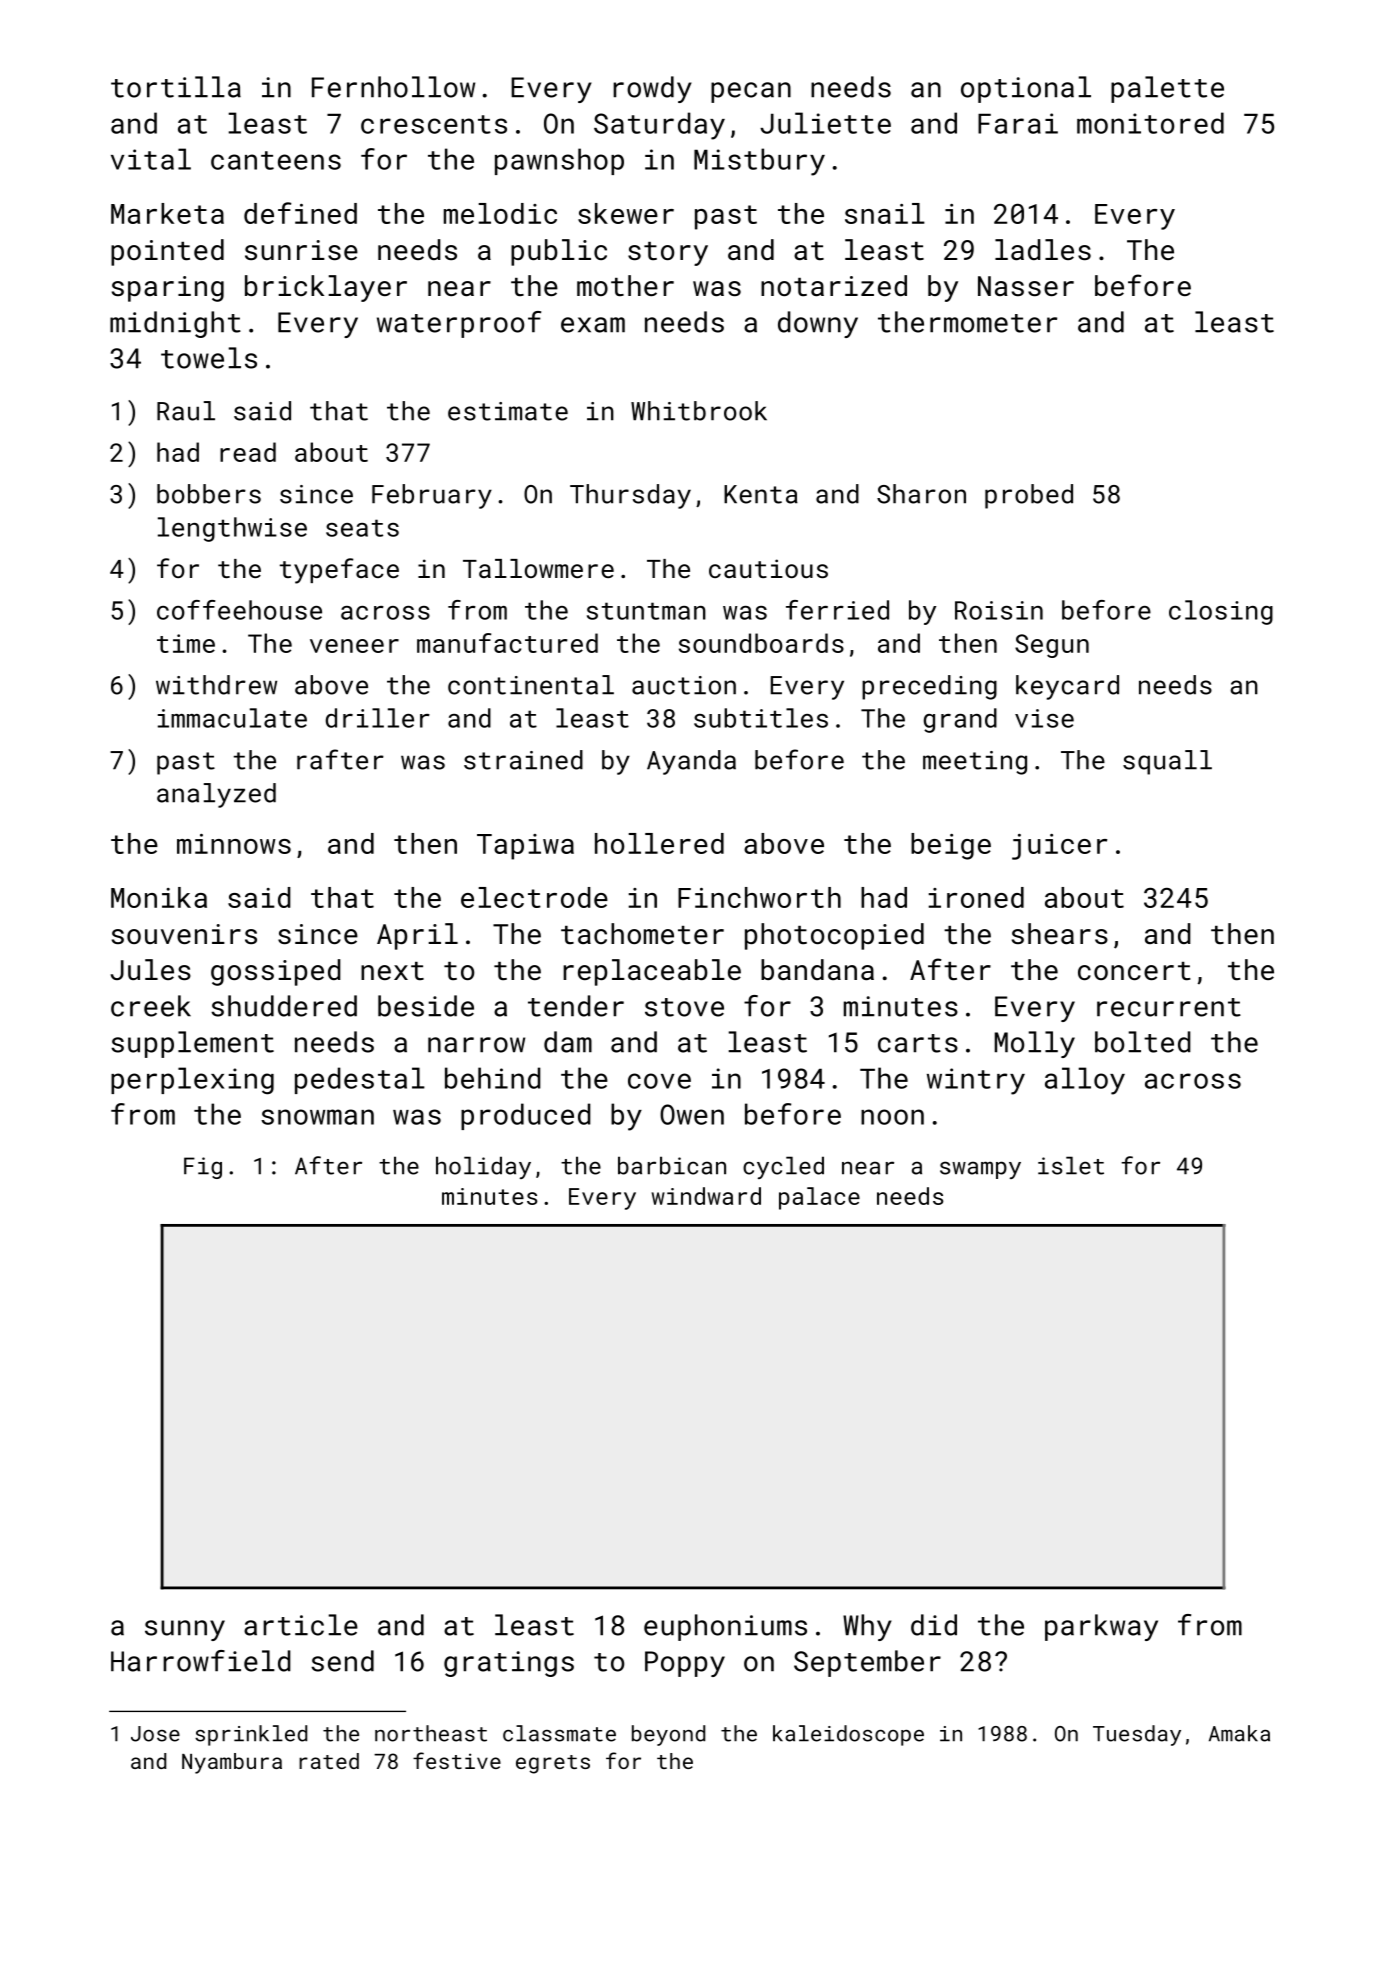  What do you see at coordinates (559, 161) in the screenshot?
I see `pawnshop` at bounding box center [559, 161].
